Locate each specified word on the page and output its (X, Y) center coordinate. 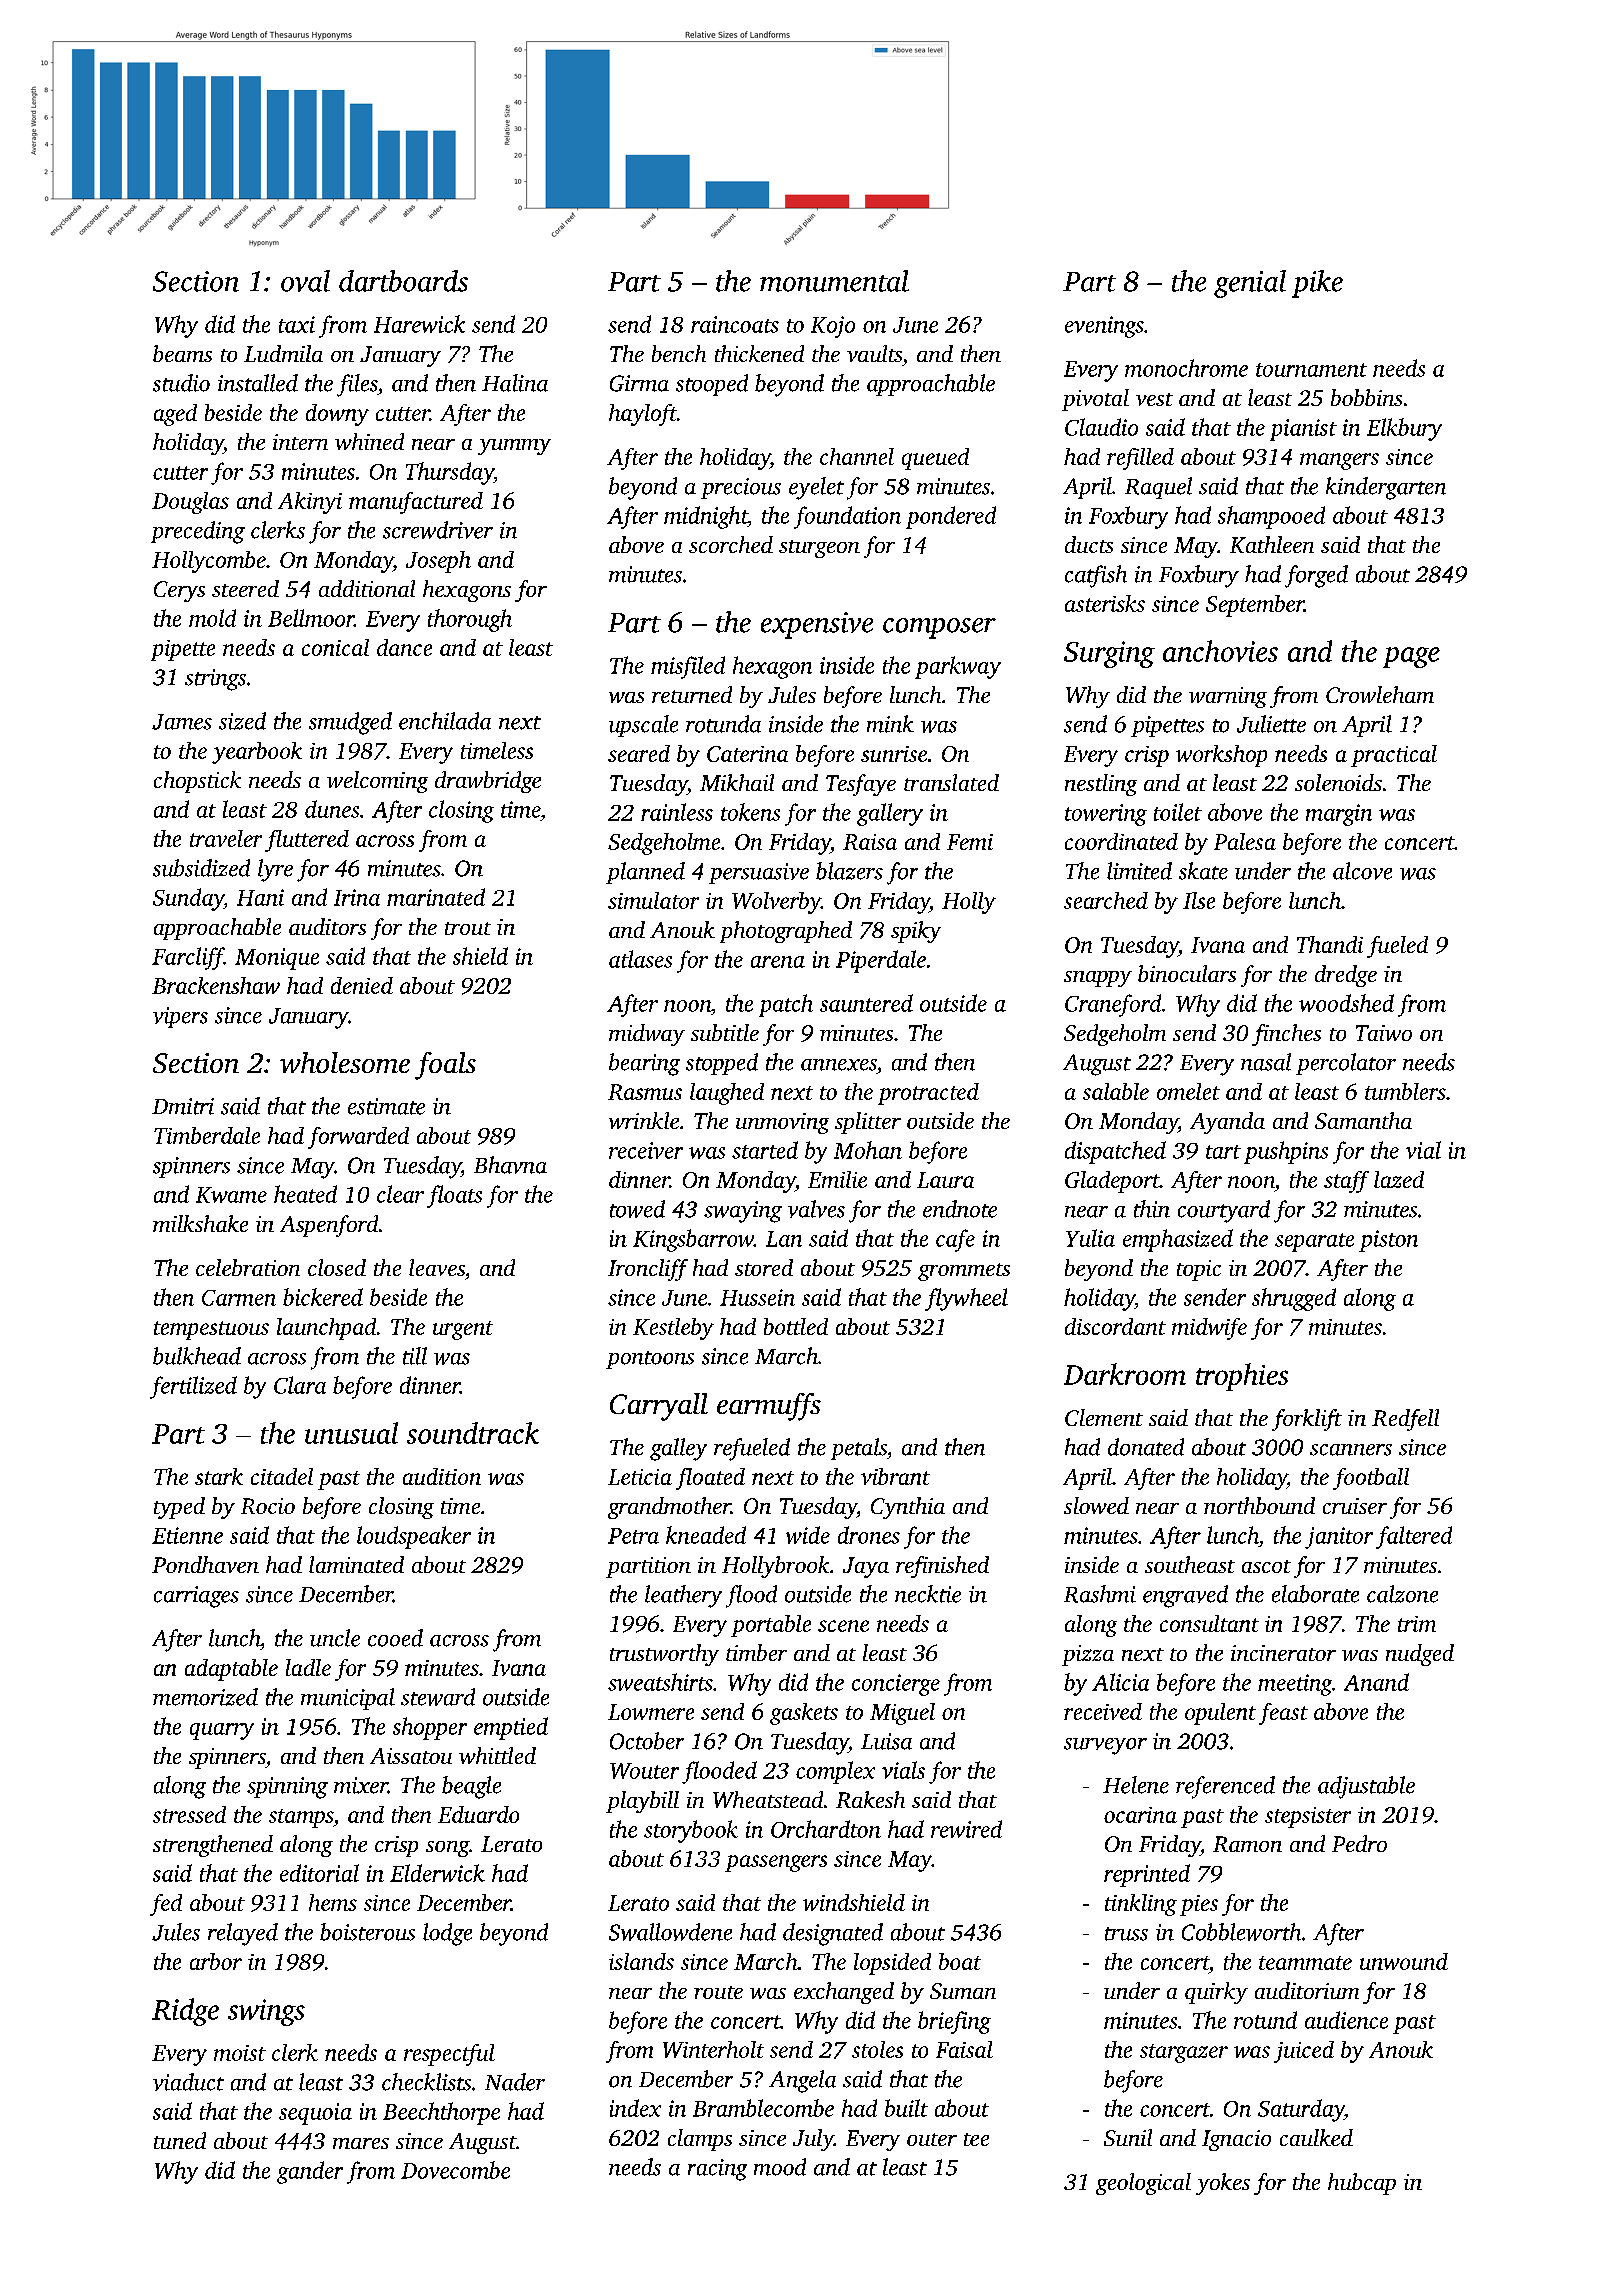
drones (869, 1535)
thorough (470, 620)
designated (833, 1934)
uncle (335, 1638)
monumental (834, 281)
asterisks (1105, 603)
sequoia (315, 2114)
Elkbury (1404, 429)
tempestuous (211, 1330)
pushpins (1286, 1152)
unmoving (782, 1123)
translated (951, 782)
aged (175, 415)
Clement (1104, 1417)
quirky (1216, 1993)
